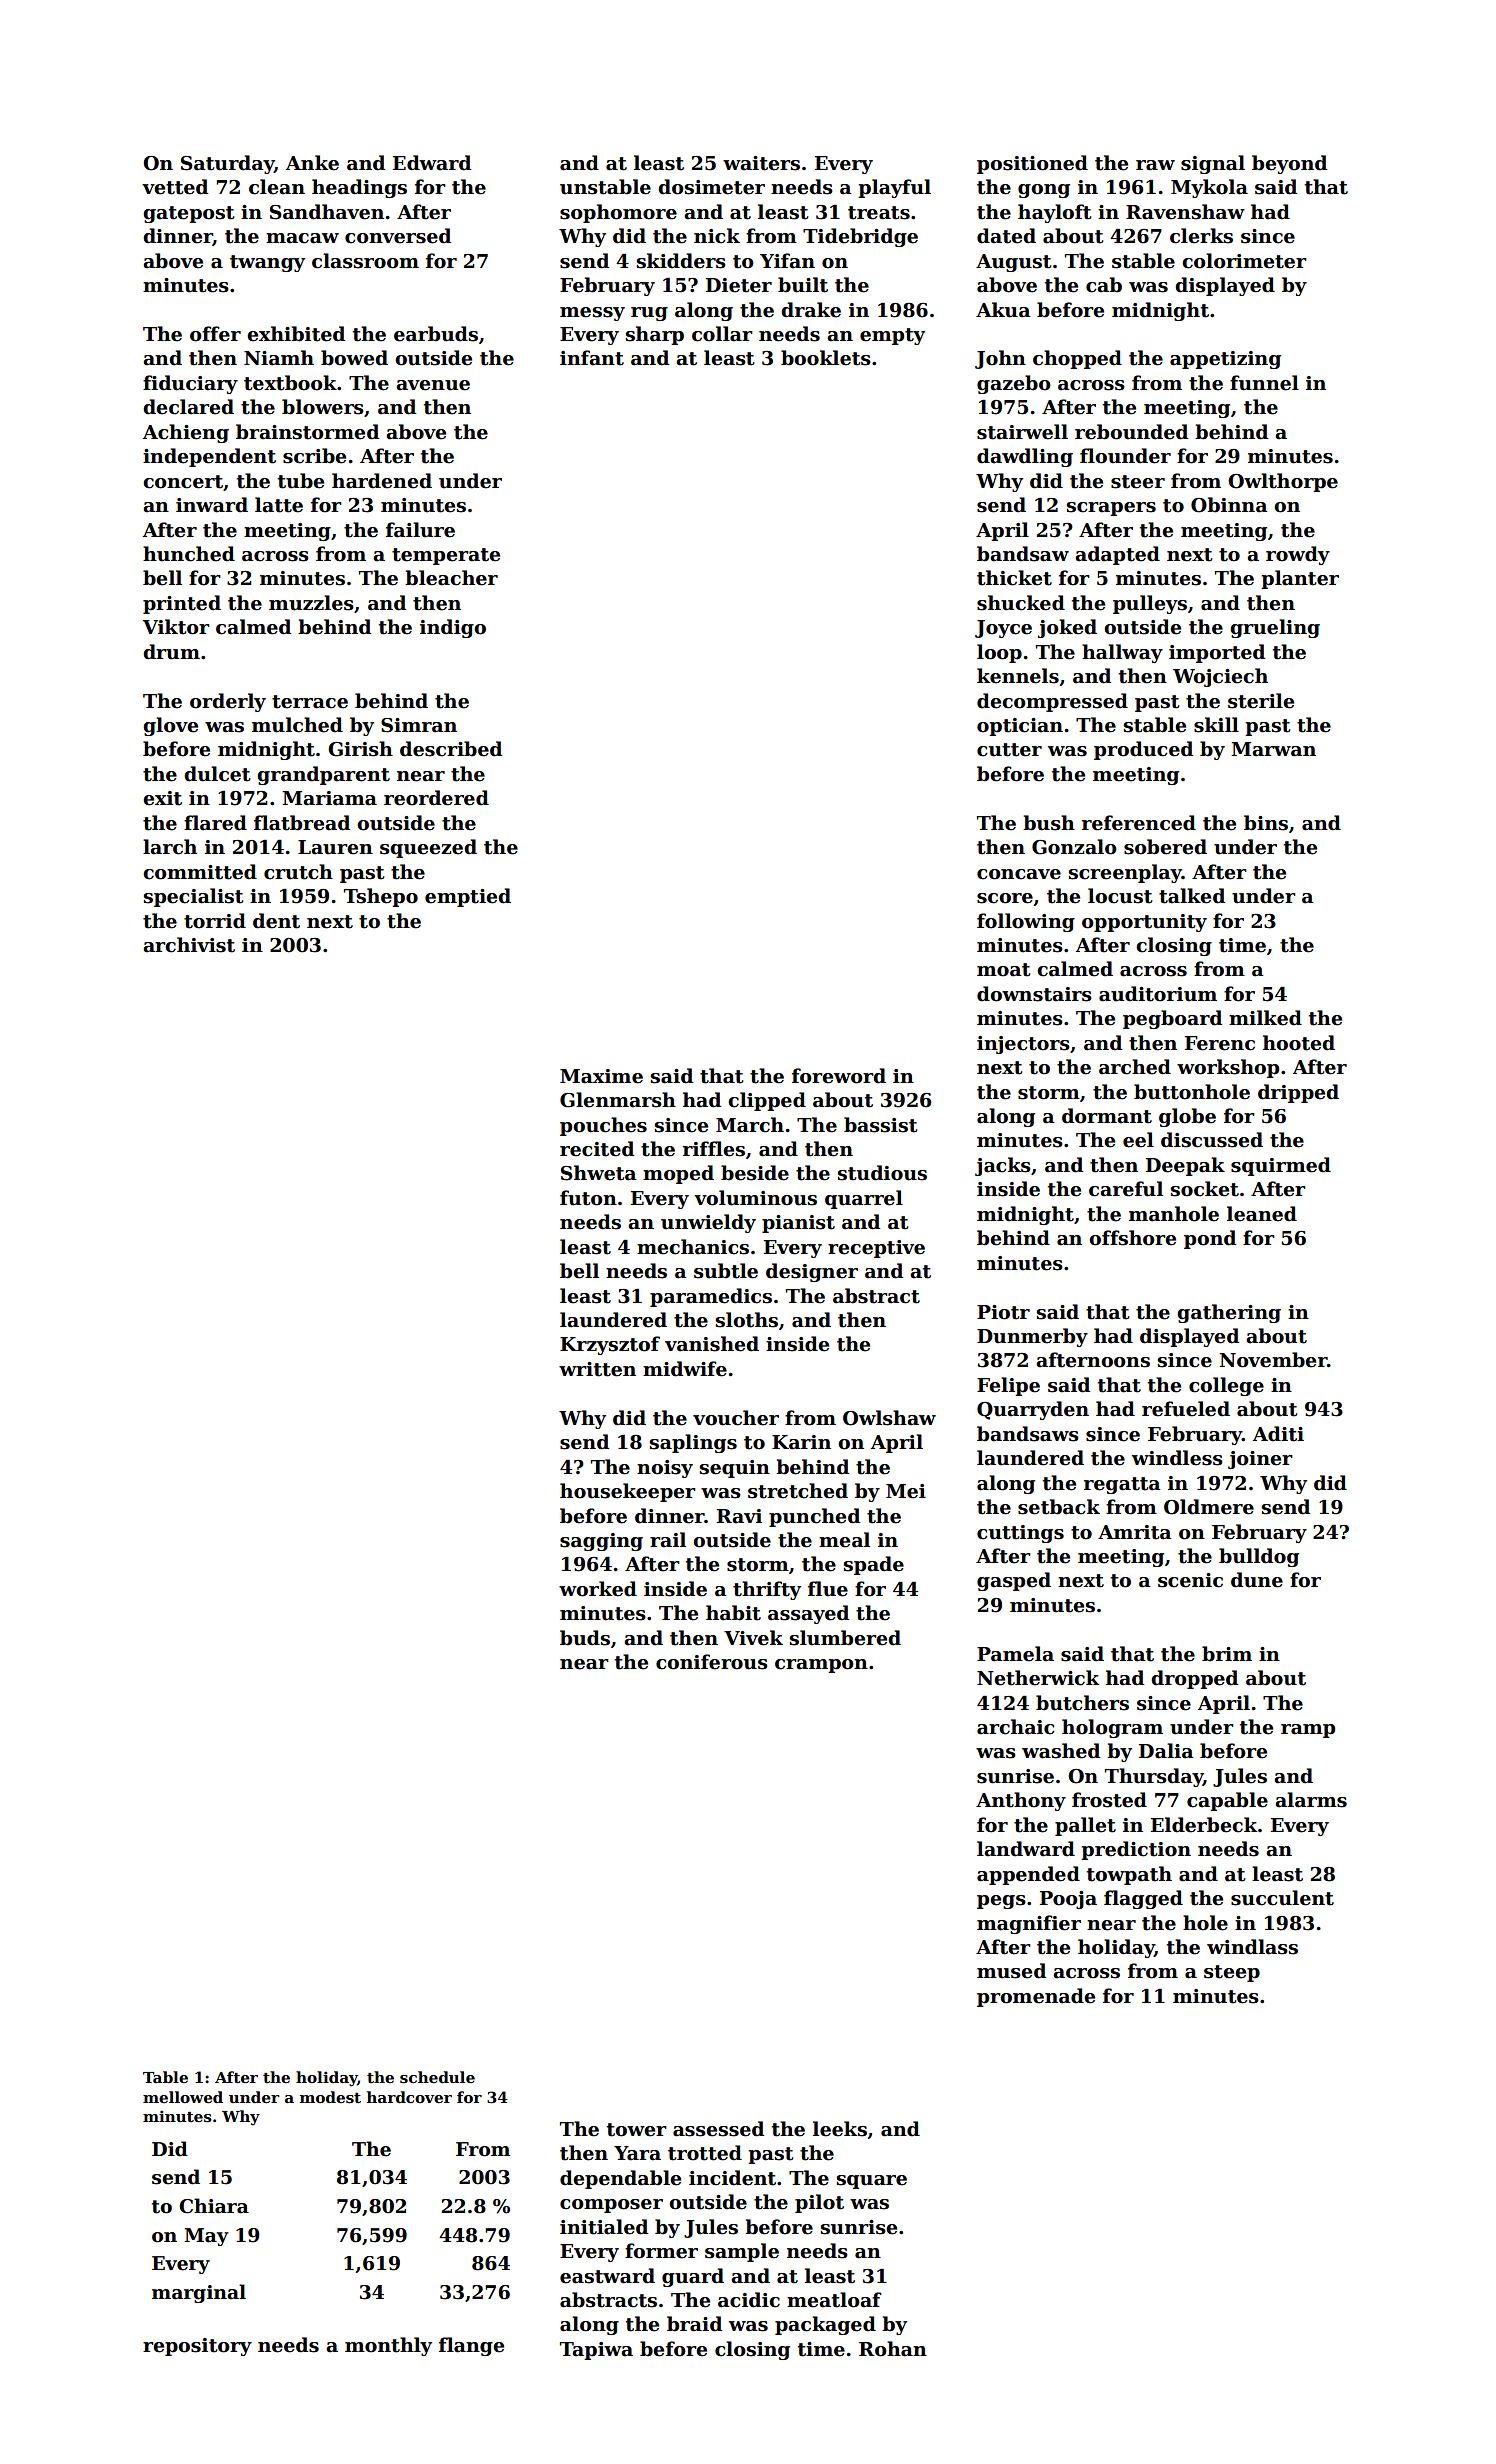 The image size is (1496, 2464). What do you see at coordinates (1216, 725) in the screenshot?
I see `skill` at bounding box center [1216, 725].
